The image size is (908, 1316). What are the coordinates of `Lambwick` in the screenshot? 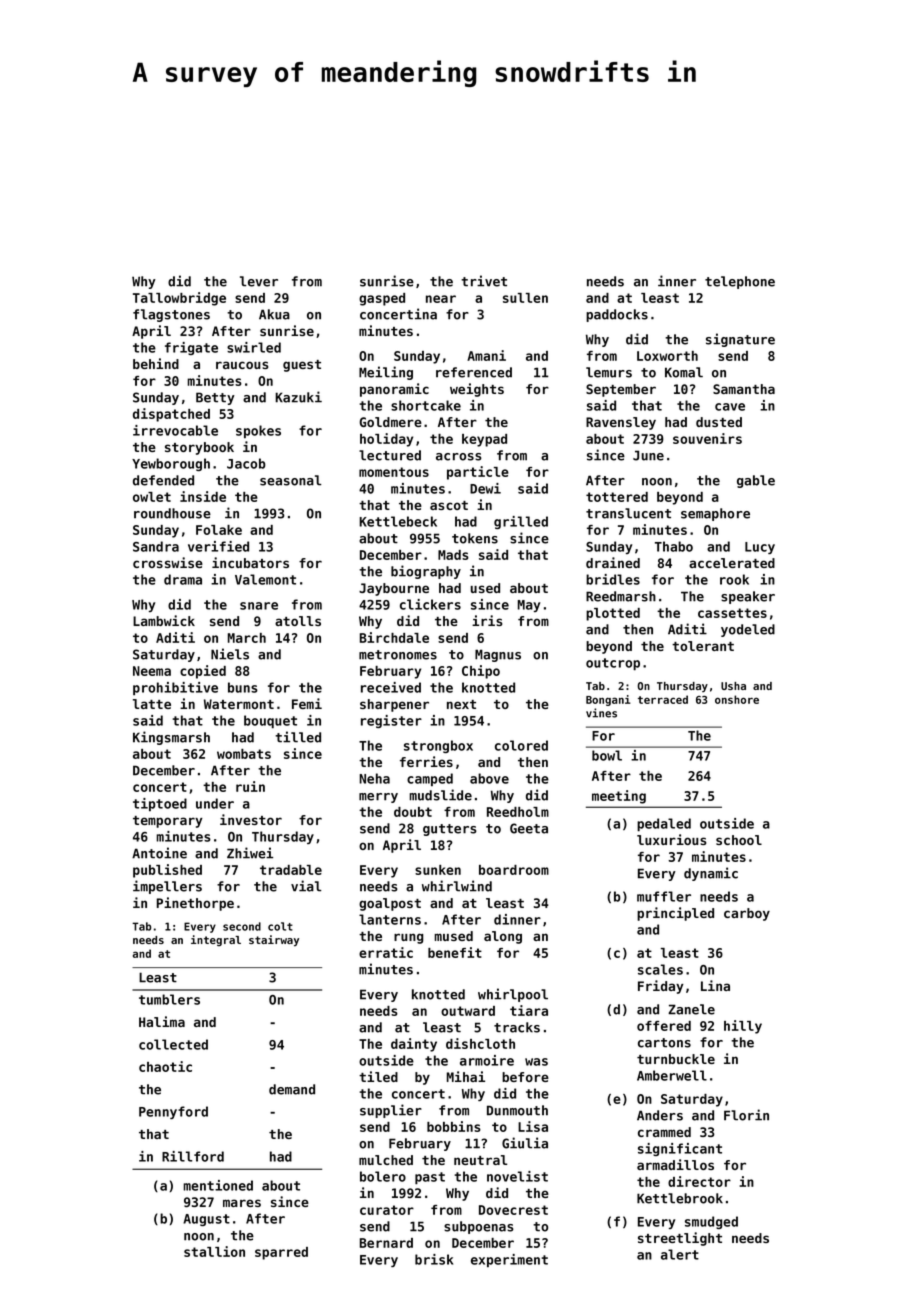 It's located at (164, 620).
